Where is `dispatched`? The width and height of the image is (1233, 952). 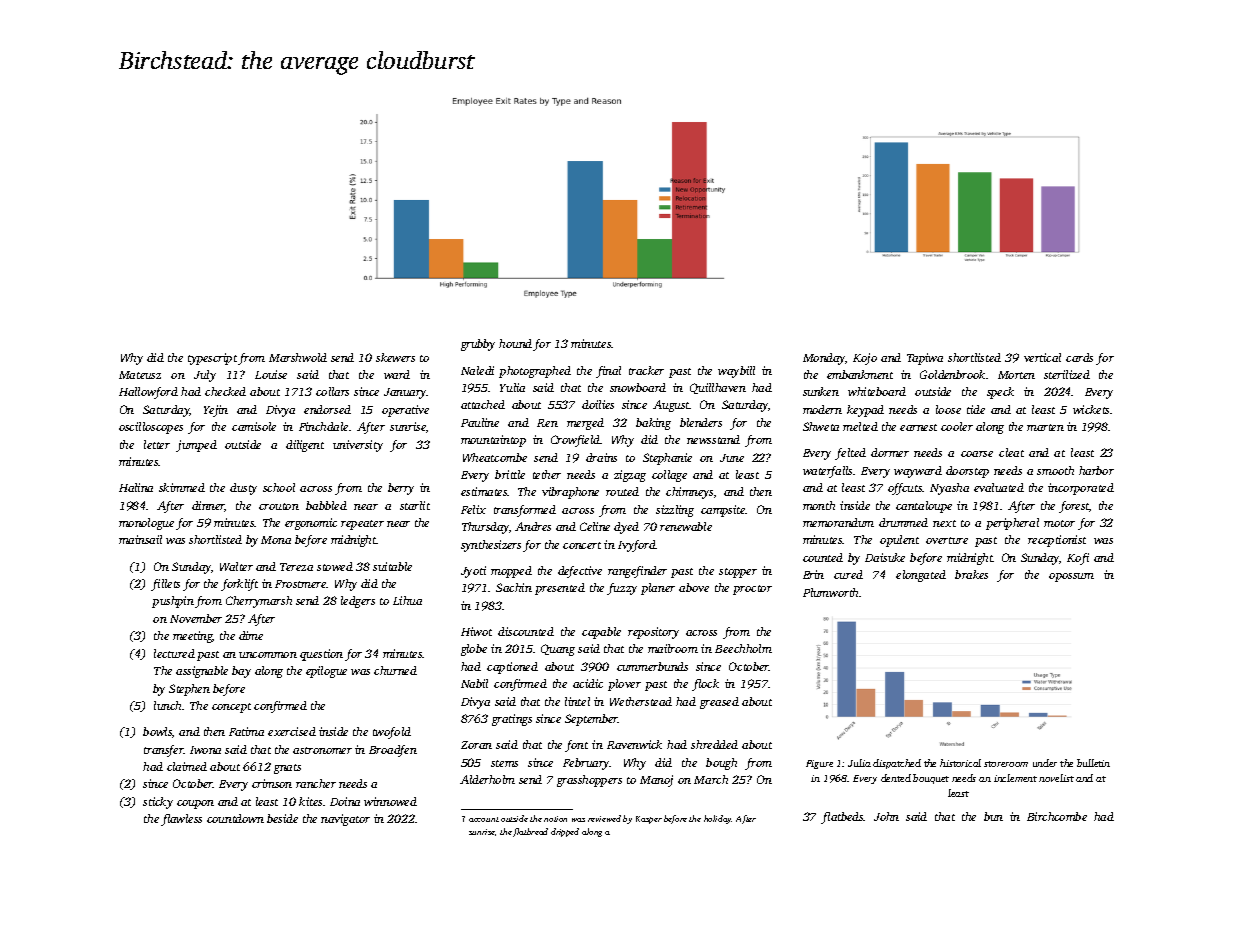
dispatched is located at coordinates (897, 764).
